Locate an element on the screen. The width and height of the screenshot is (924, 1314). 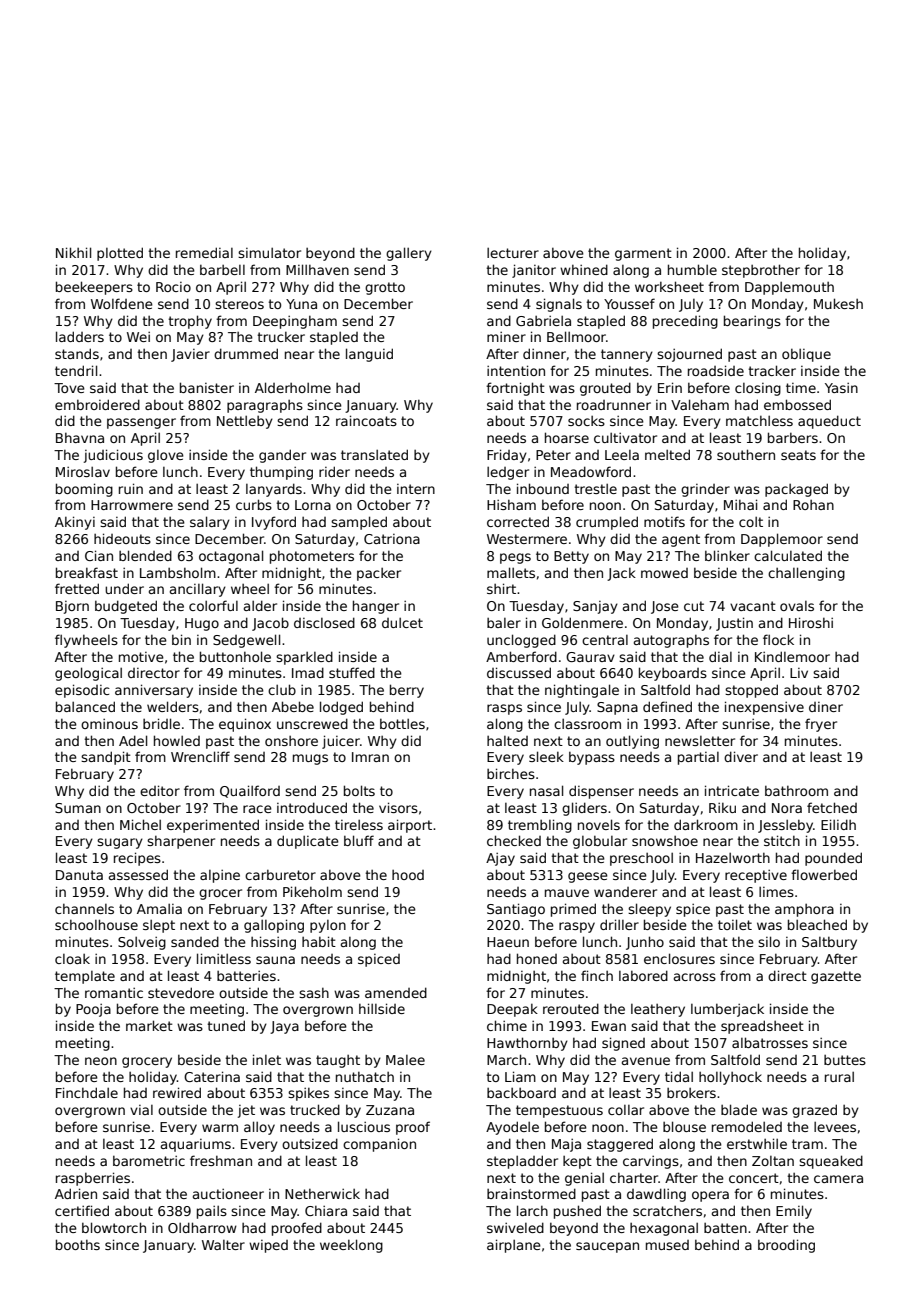
berry is located at coordinates (407, 691).
